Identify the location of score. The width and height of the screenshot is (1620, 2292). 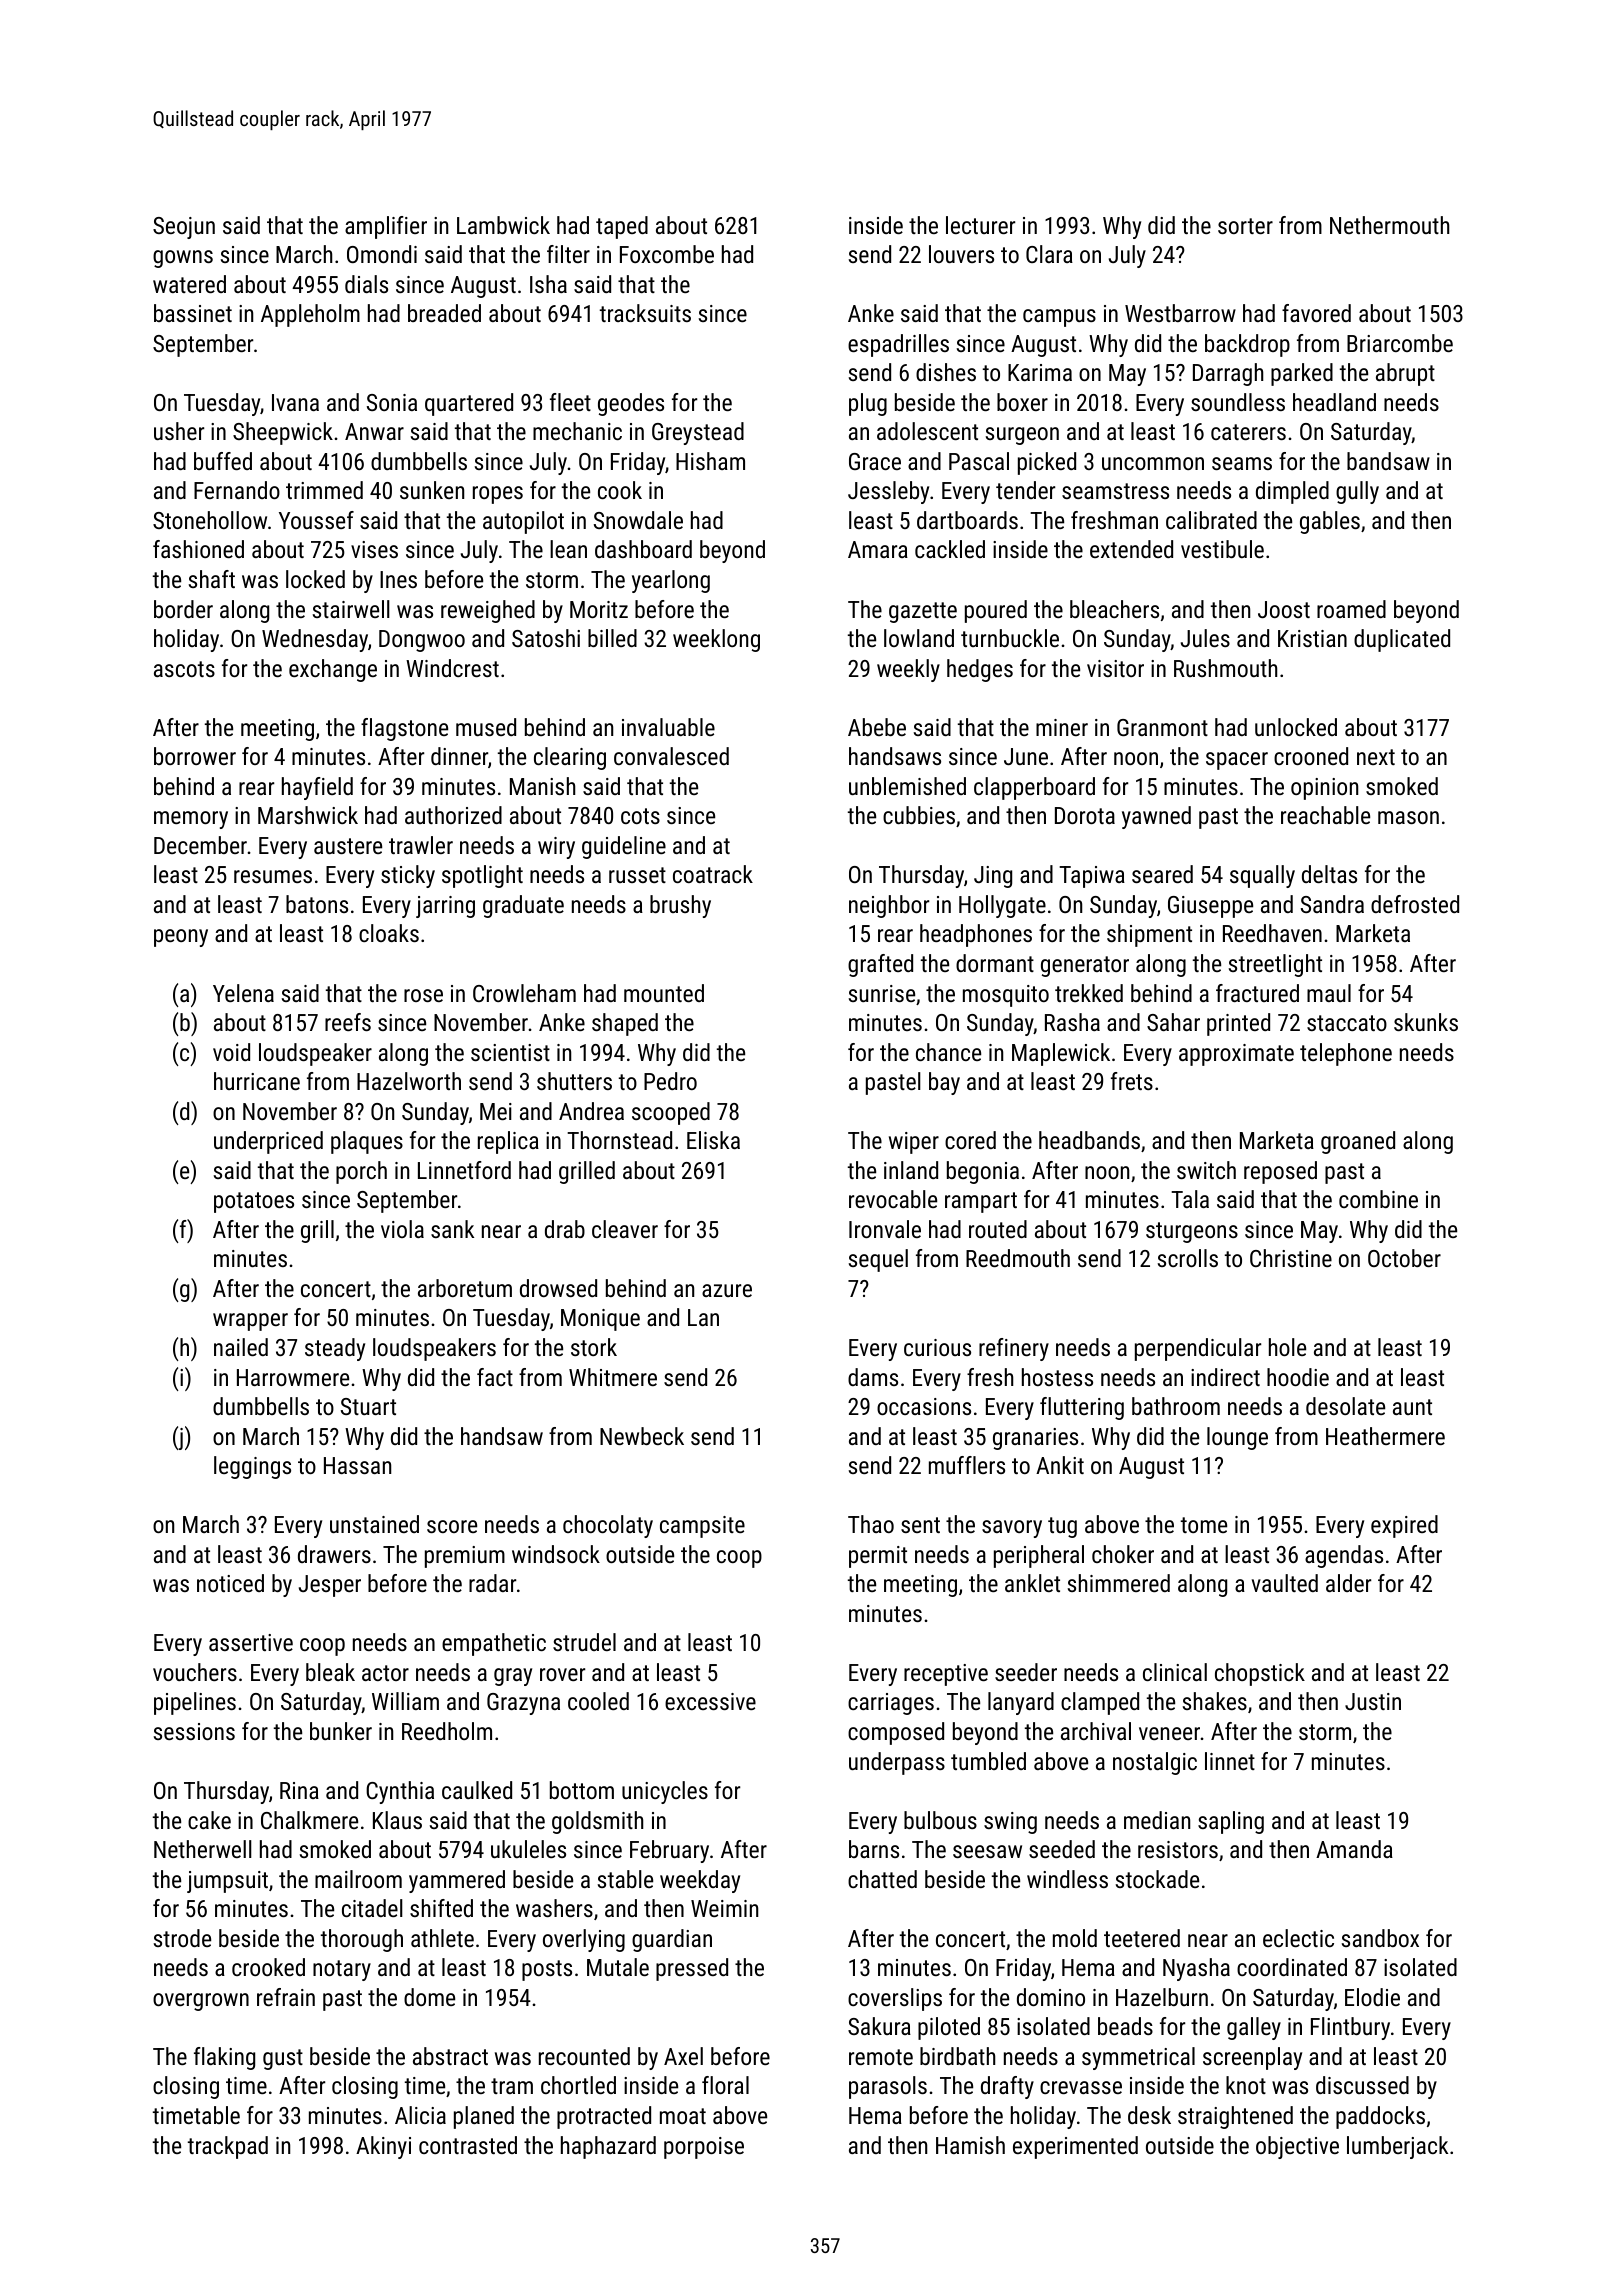
(452, 1526).
